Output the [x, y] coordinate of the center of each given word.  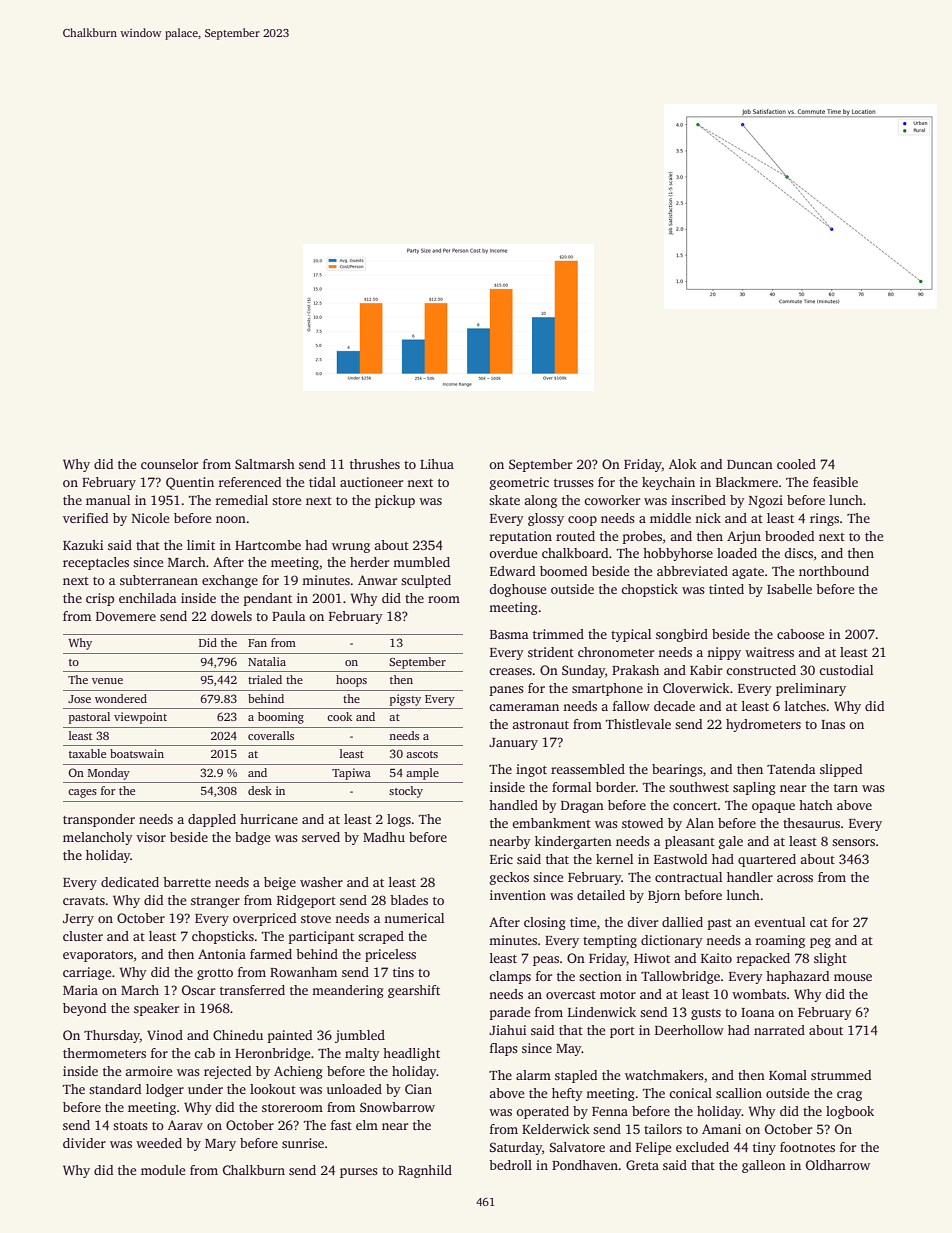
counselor [169, 464]
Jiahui [507, 1030]
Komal [788, 1075]
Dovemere [126, 616]
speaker [156, 1009]
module [163, 1170]
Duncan [750, 464]
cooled [796, 464]
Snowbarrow [397, 1107]
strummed [841, 1075]
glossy [546, 519]
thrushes [375, 464]
